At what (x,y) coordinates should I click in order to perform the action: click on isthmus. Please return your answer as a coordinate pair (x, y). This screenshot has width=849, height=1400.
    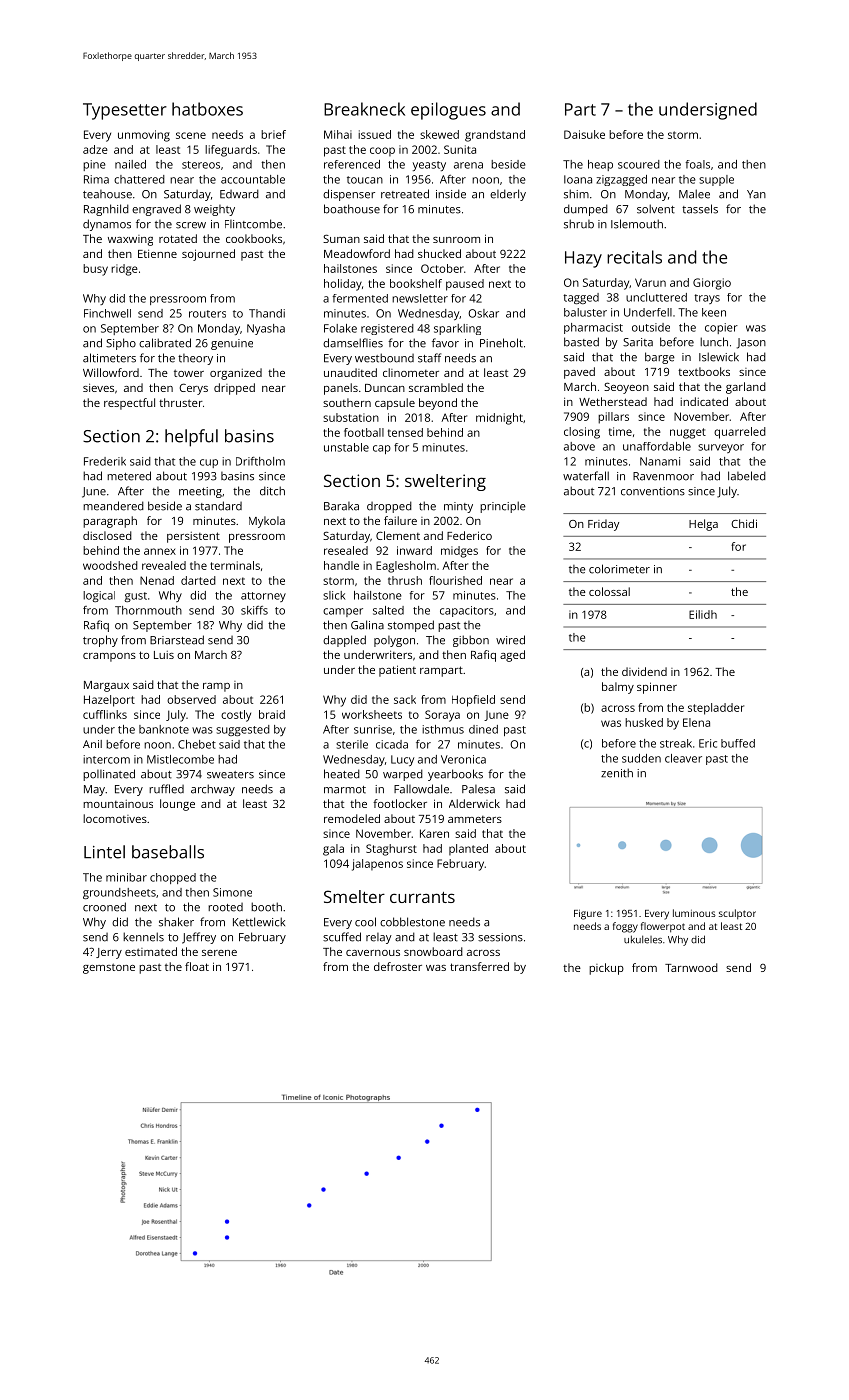
    Looking at the image, I should click on (443, 729).
